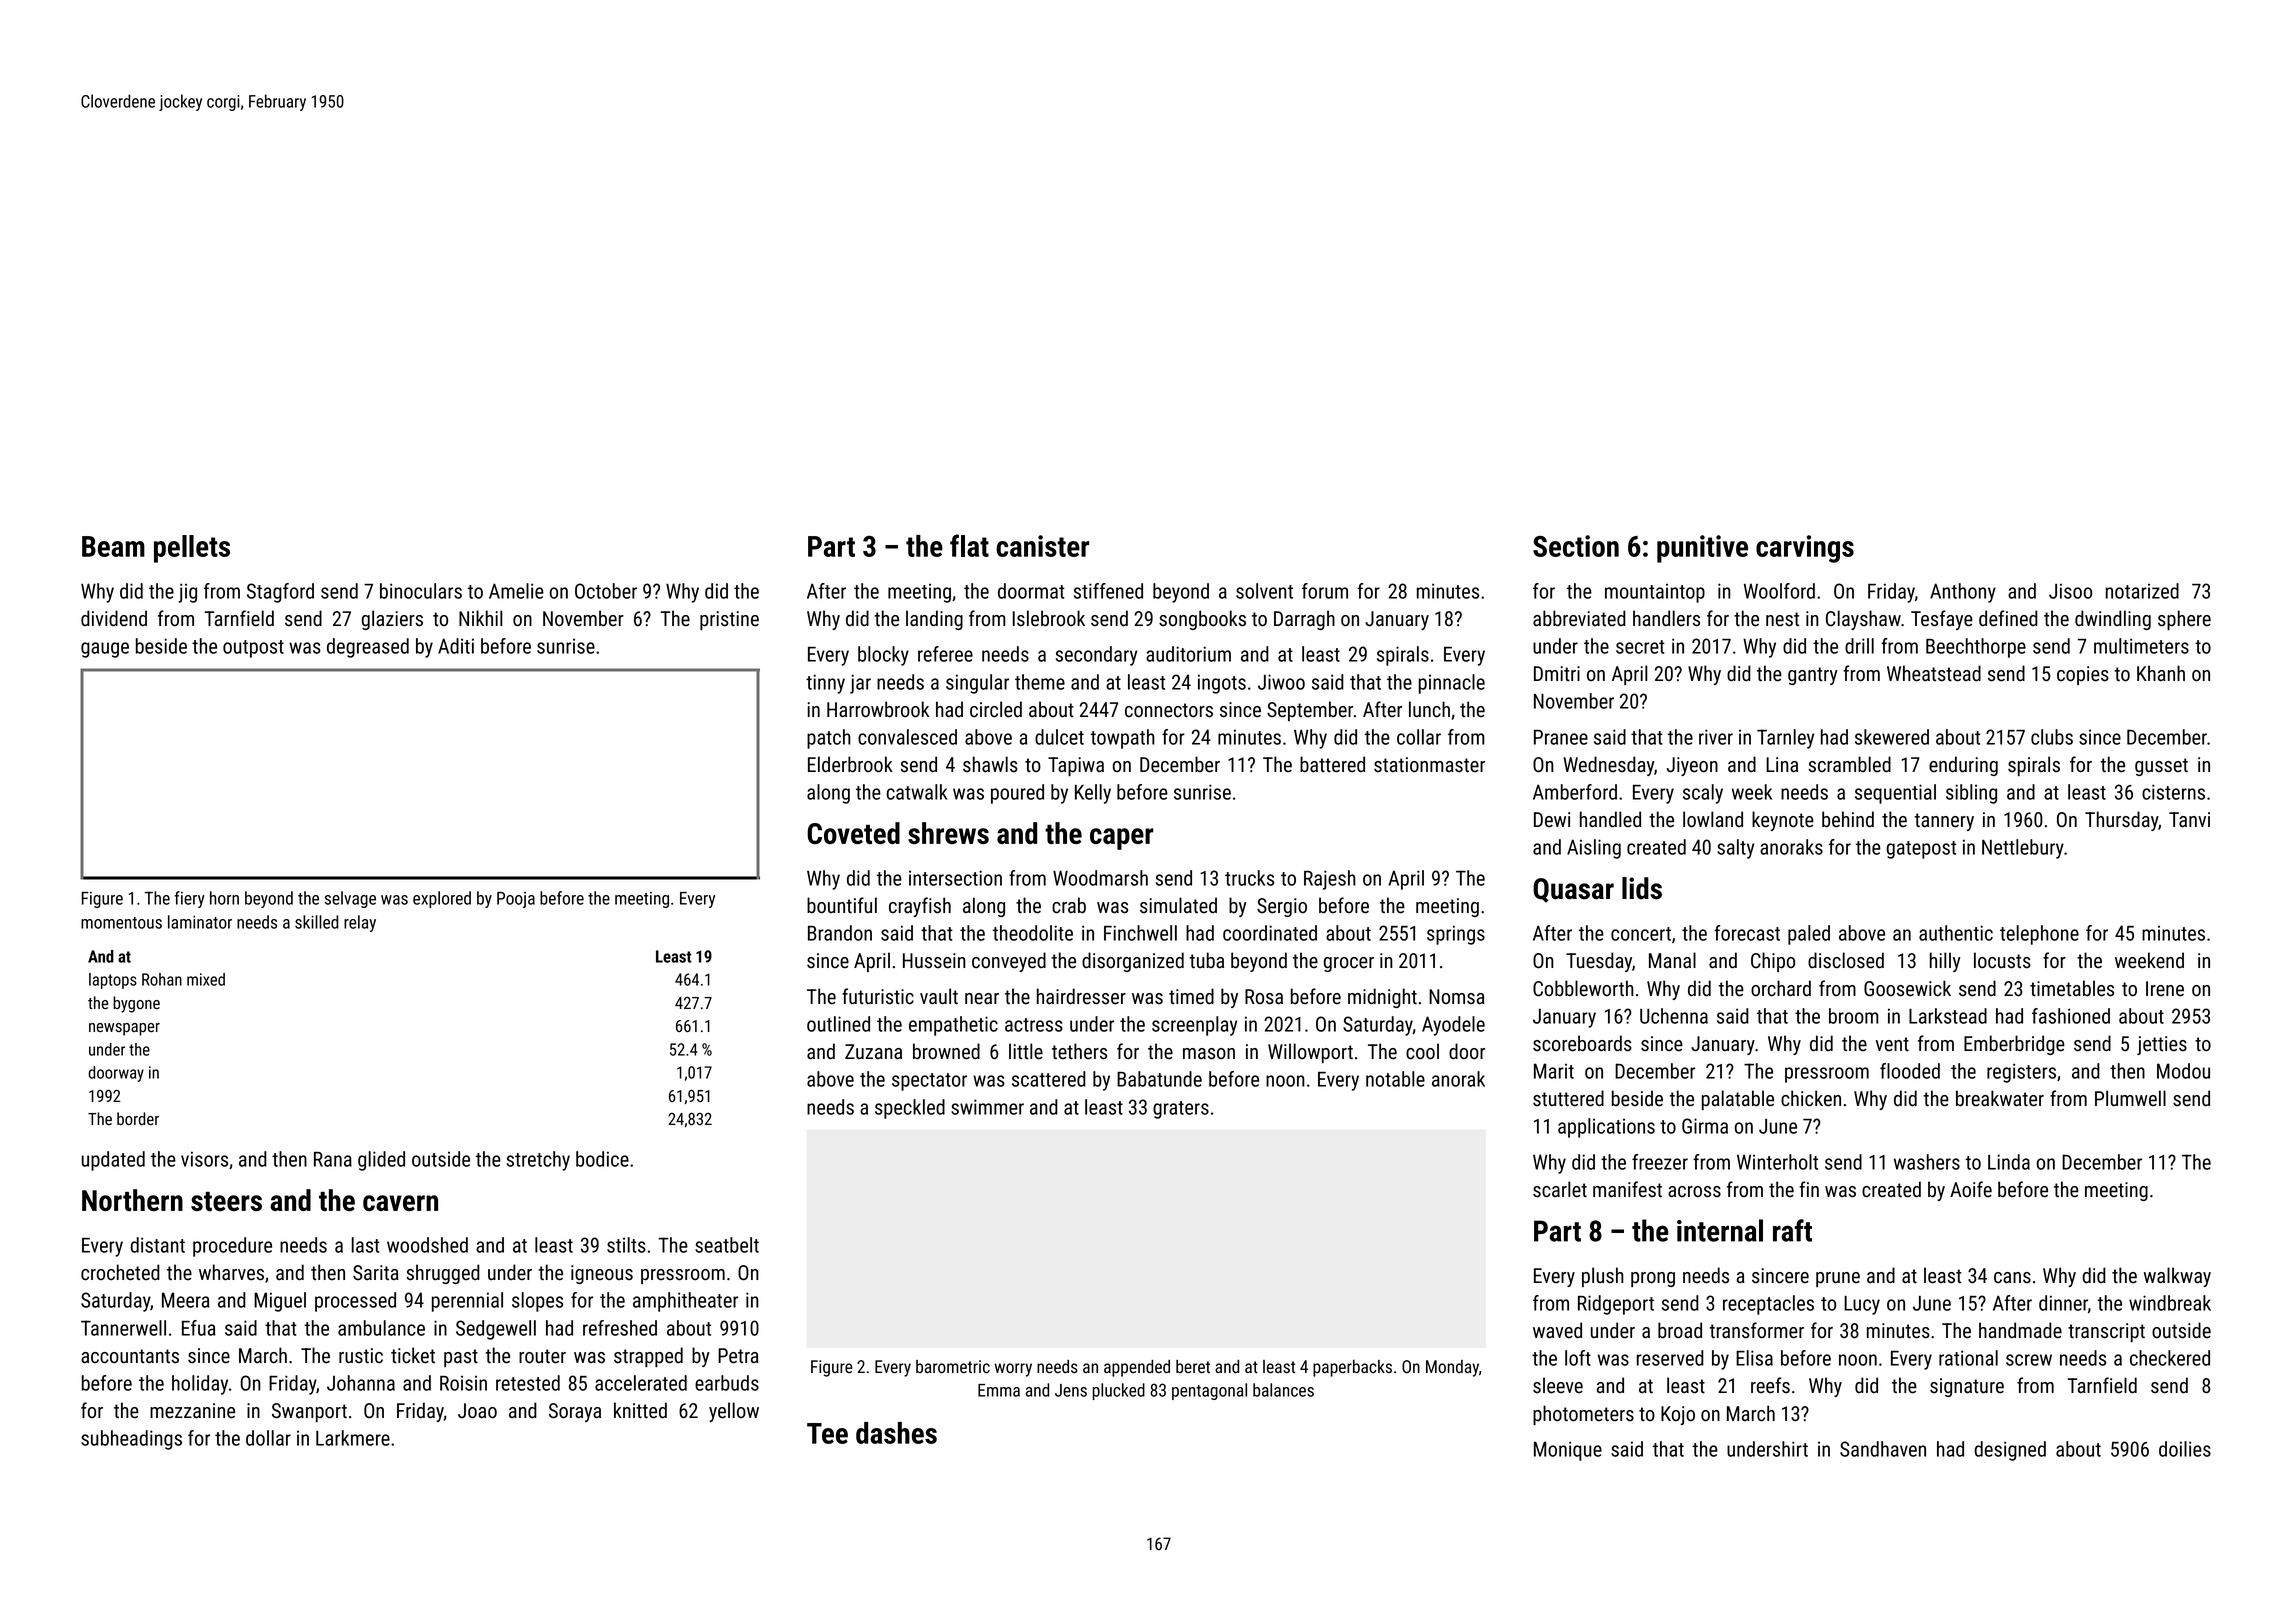  I want to click on amphitheater, so click(685, 1302).
